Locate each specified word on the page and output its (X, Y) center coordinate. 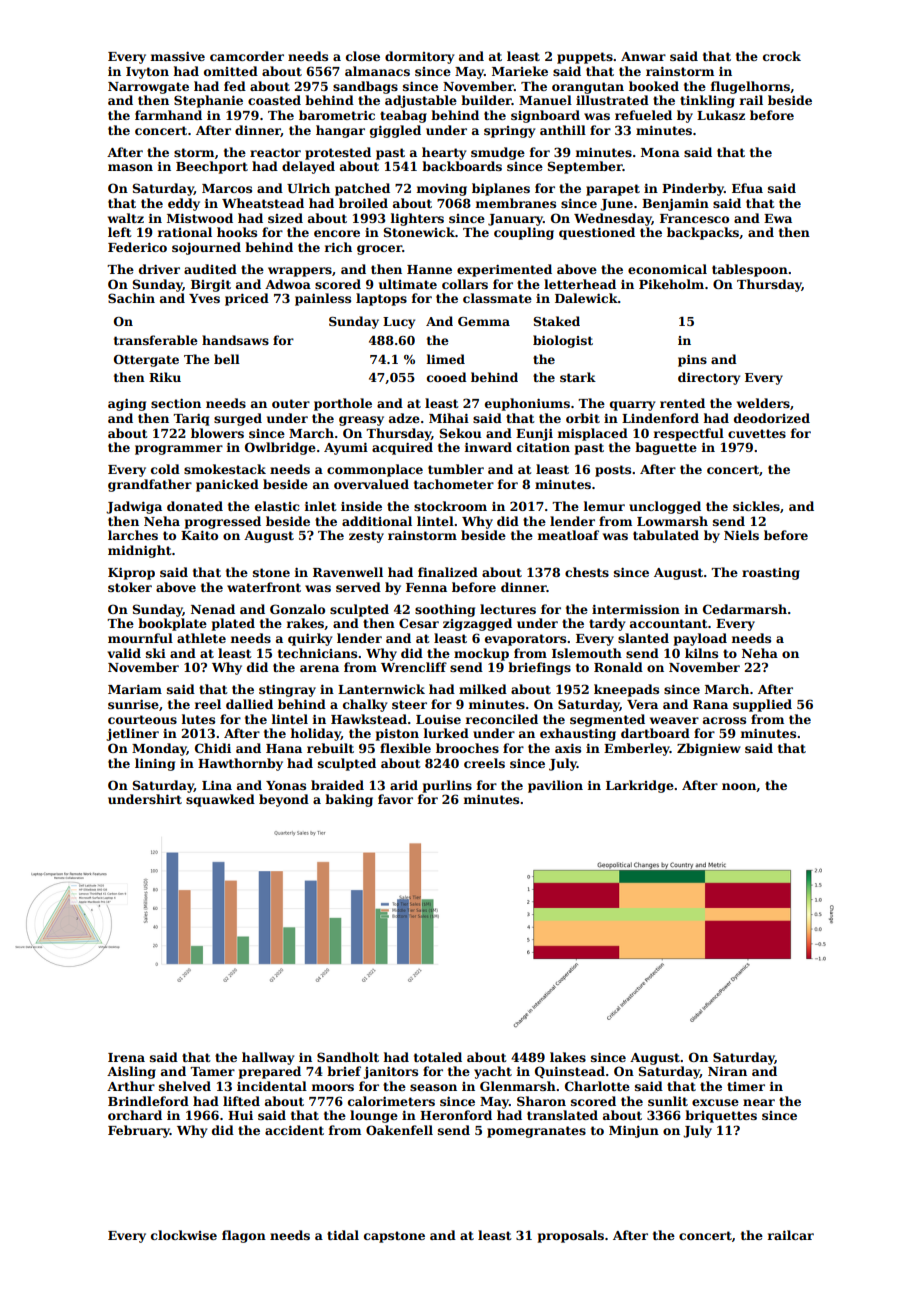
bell (227, 359)
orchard (135, 1115)
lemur (604, 506)
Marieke (520, 71)
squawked (220, 800)
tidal (343, 1235)
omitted (231, 71)
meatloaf (568, 535)
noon (739, 786)
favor (395, 799)
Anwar (643, 56)
